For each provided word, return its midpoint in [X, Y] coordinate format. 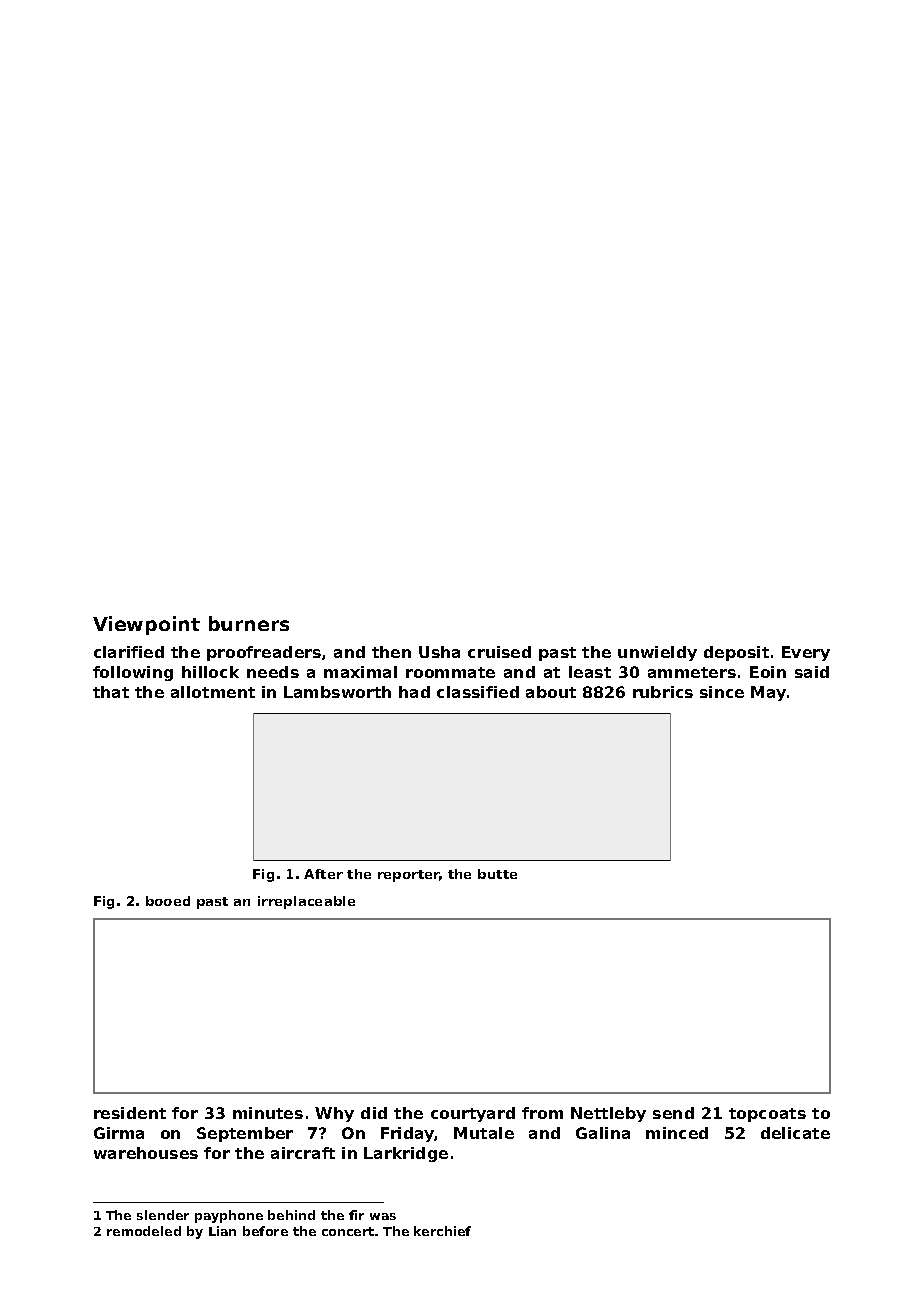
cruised [499, 652]
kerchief [442, 1231]
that [111, 692]
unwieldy [657, 653]
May [768, 693]
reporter [409, 876]
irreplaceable [306, 902]
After [323, 874]
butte [497, 874]
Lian [222, 1231]
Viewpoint [146, 625]
